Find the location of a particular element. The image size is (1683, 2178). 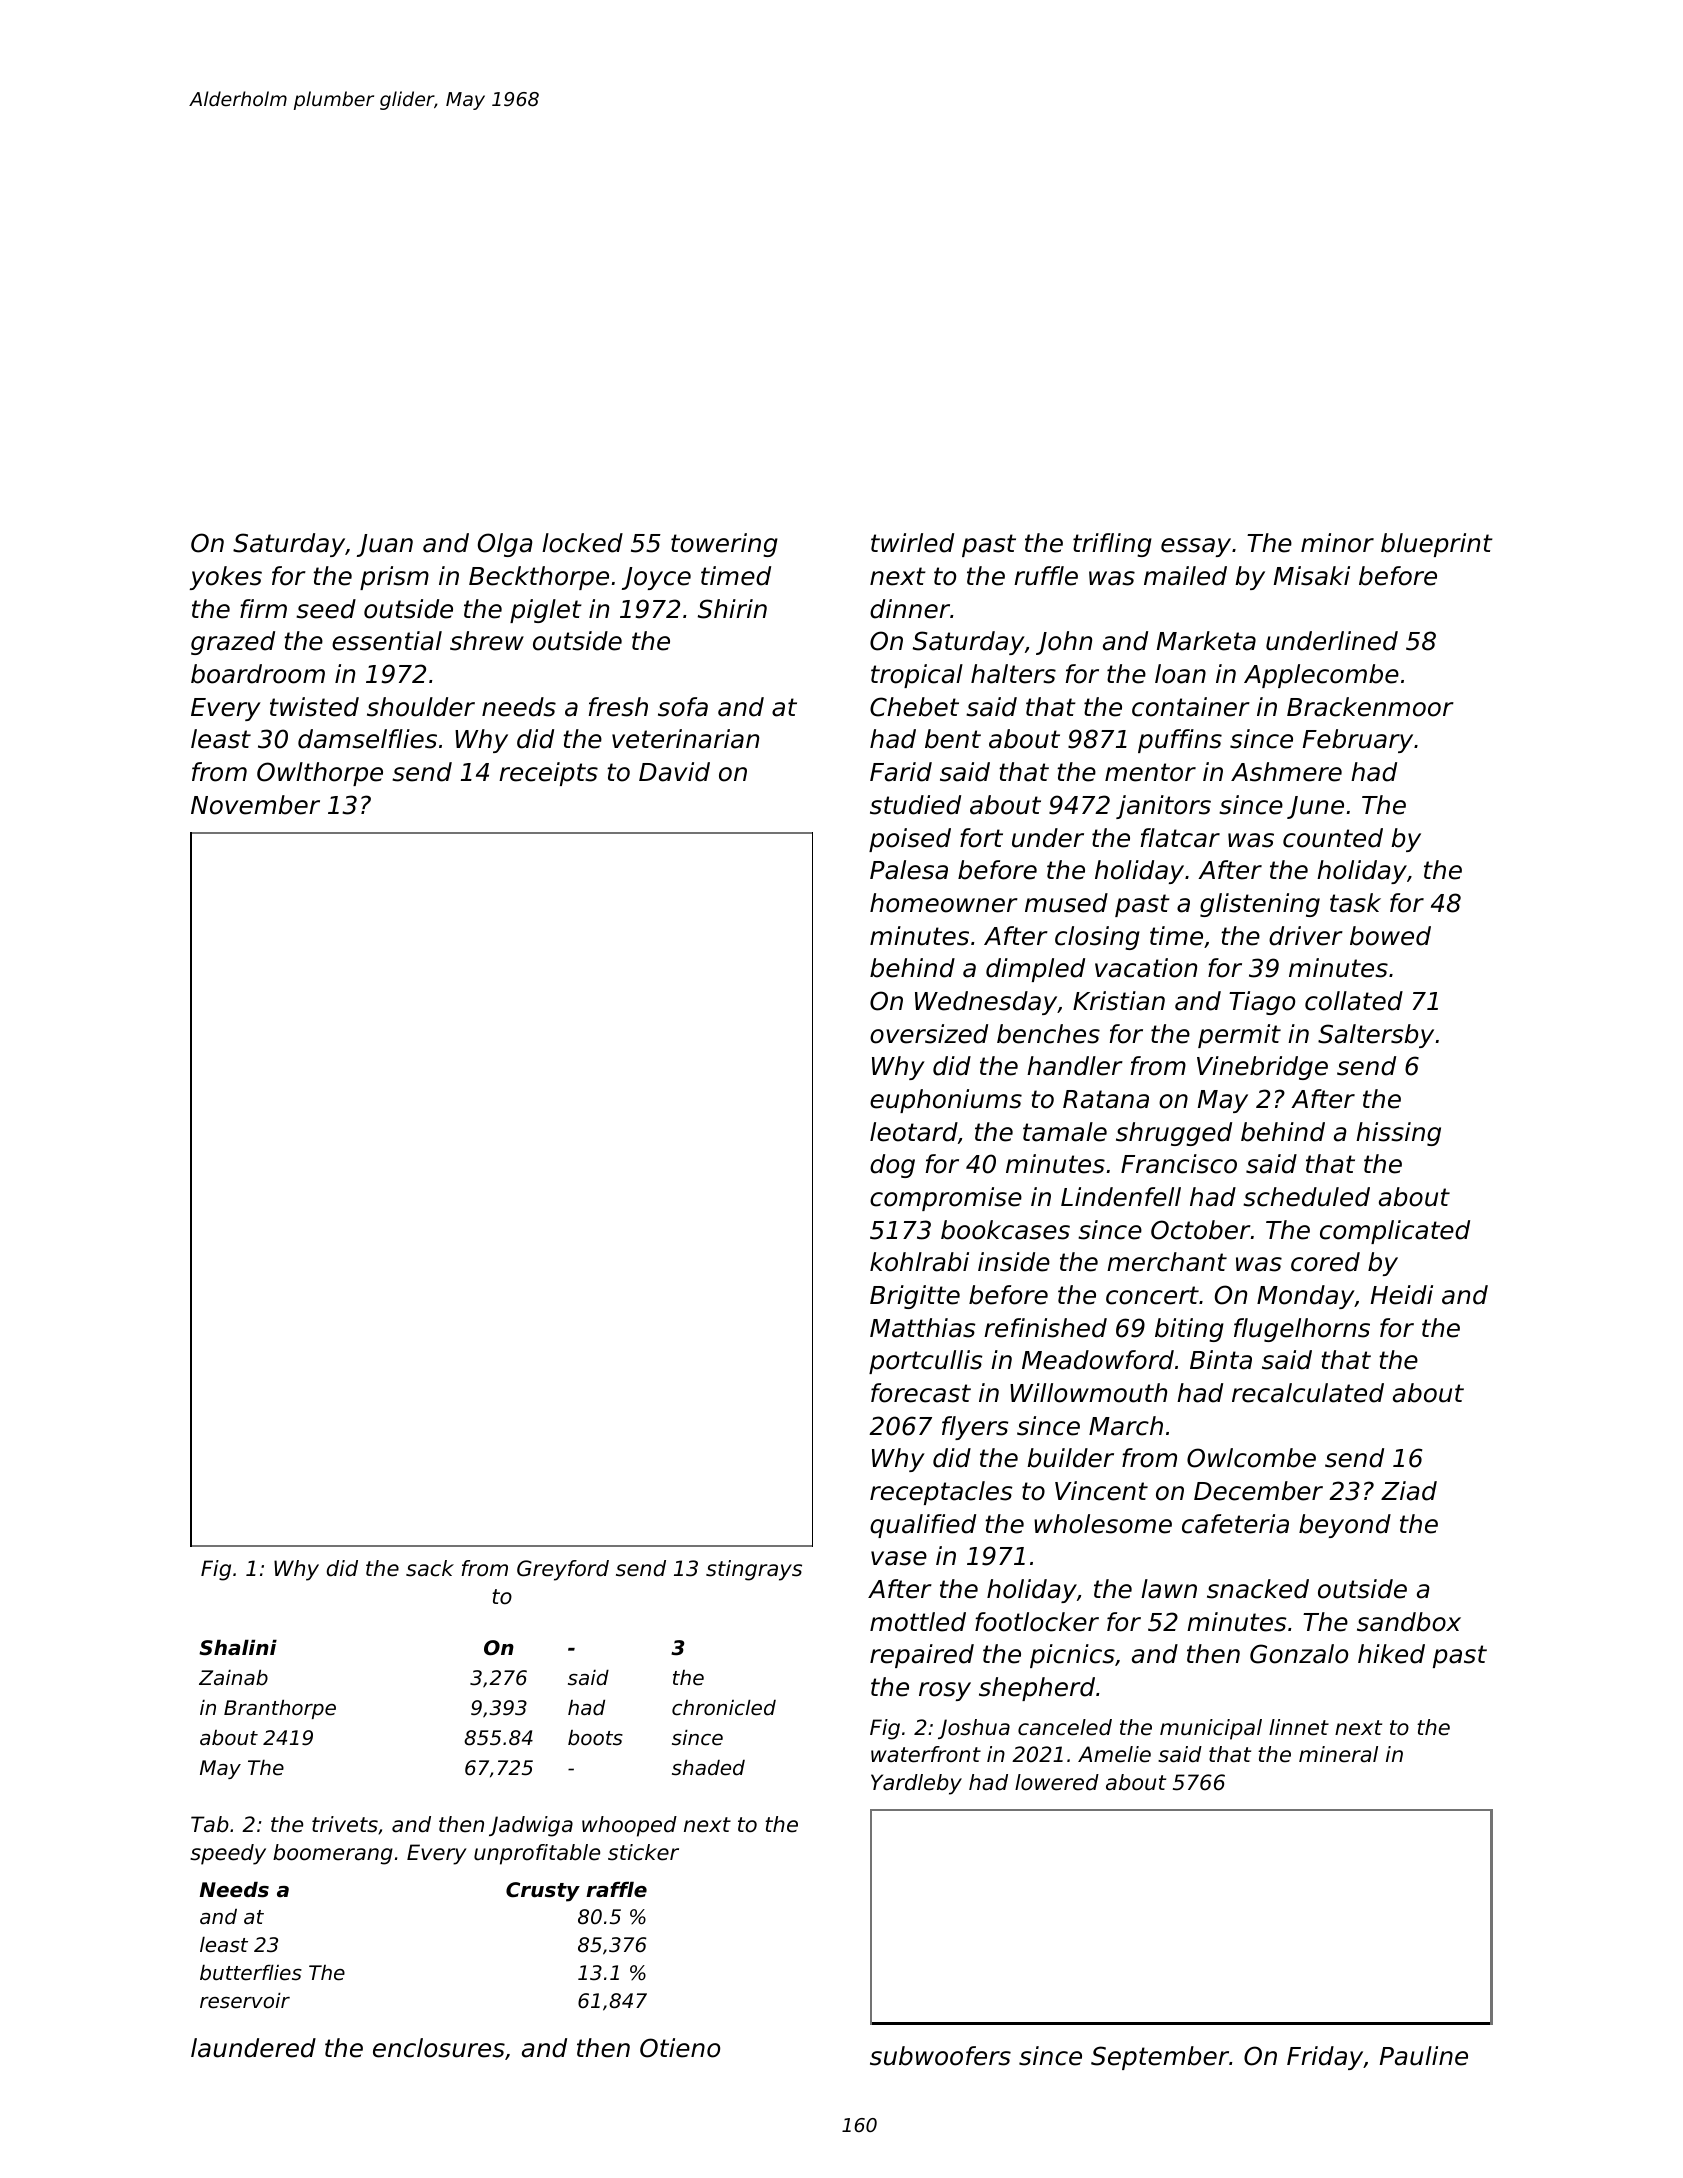

boomerang is located at coordinates (333, 1854).
